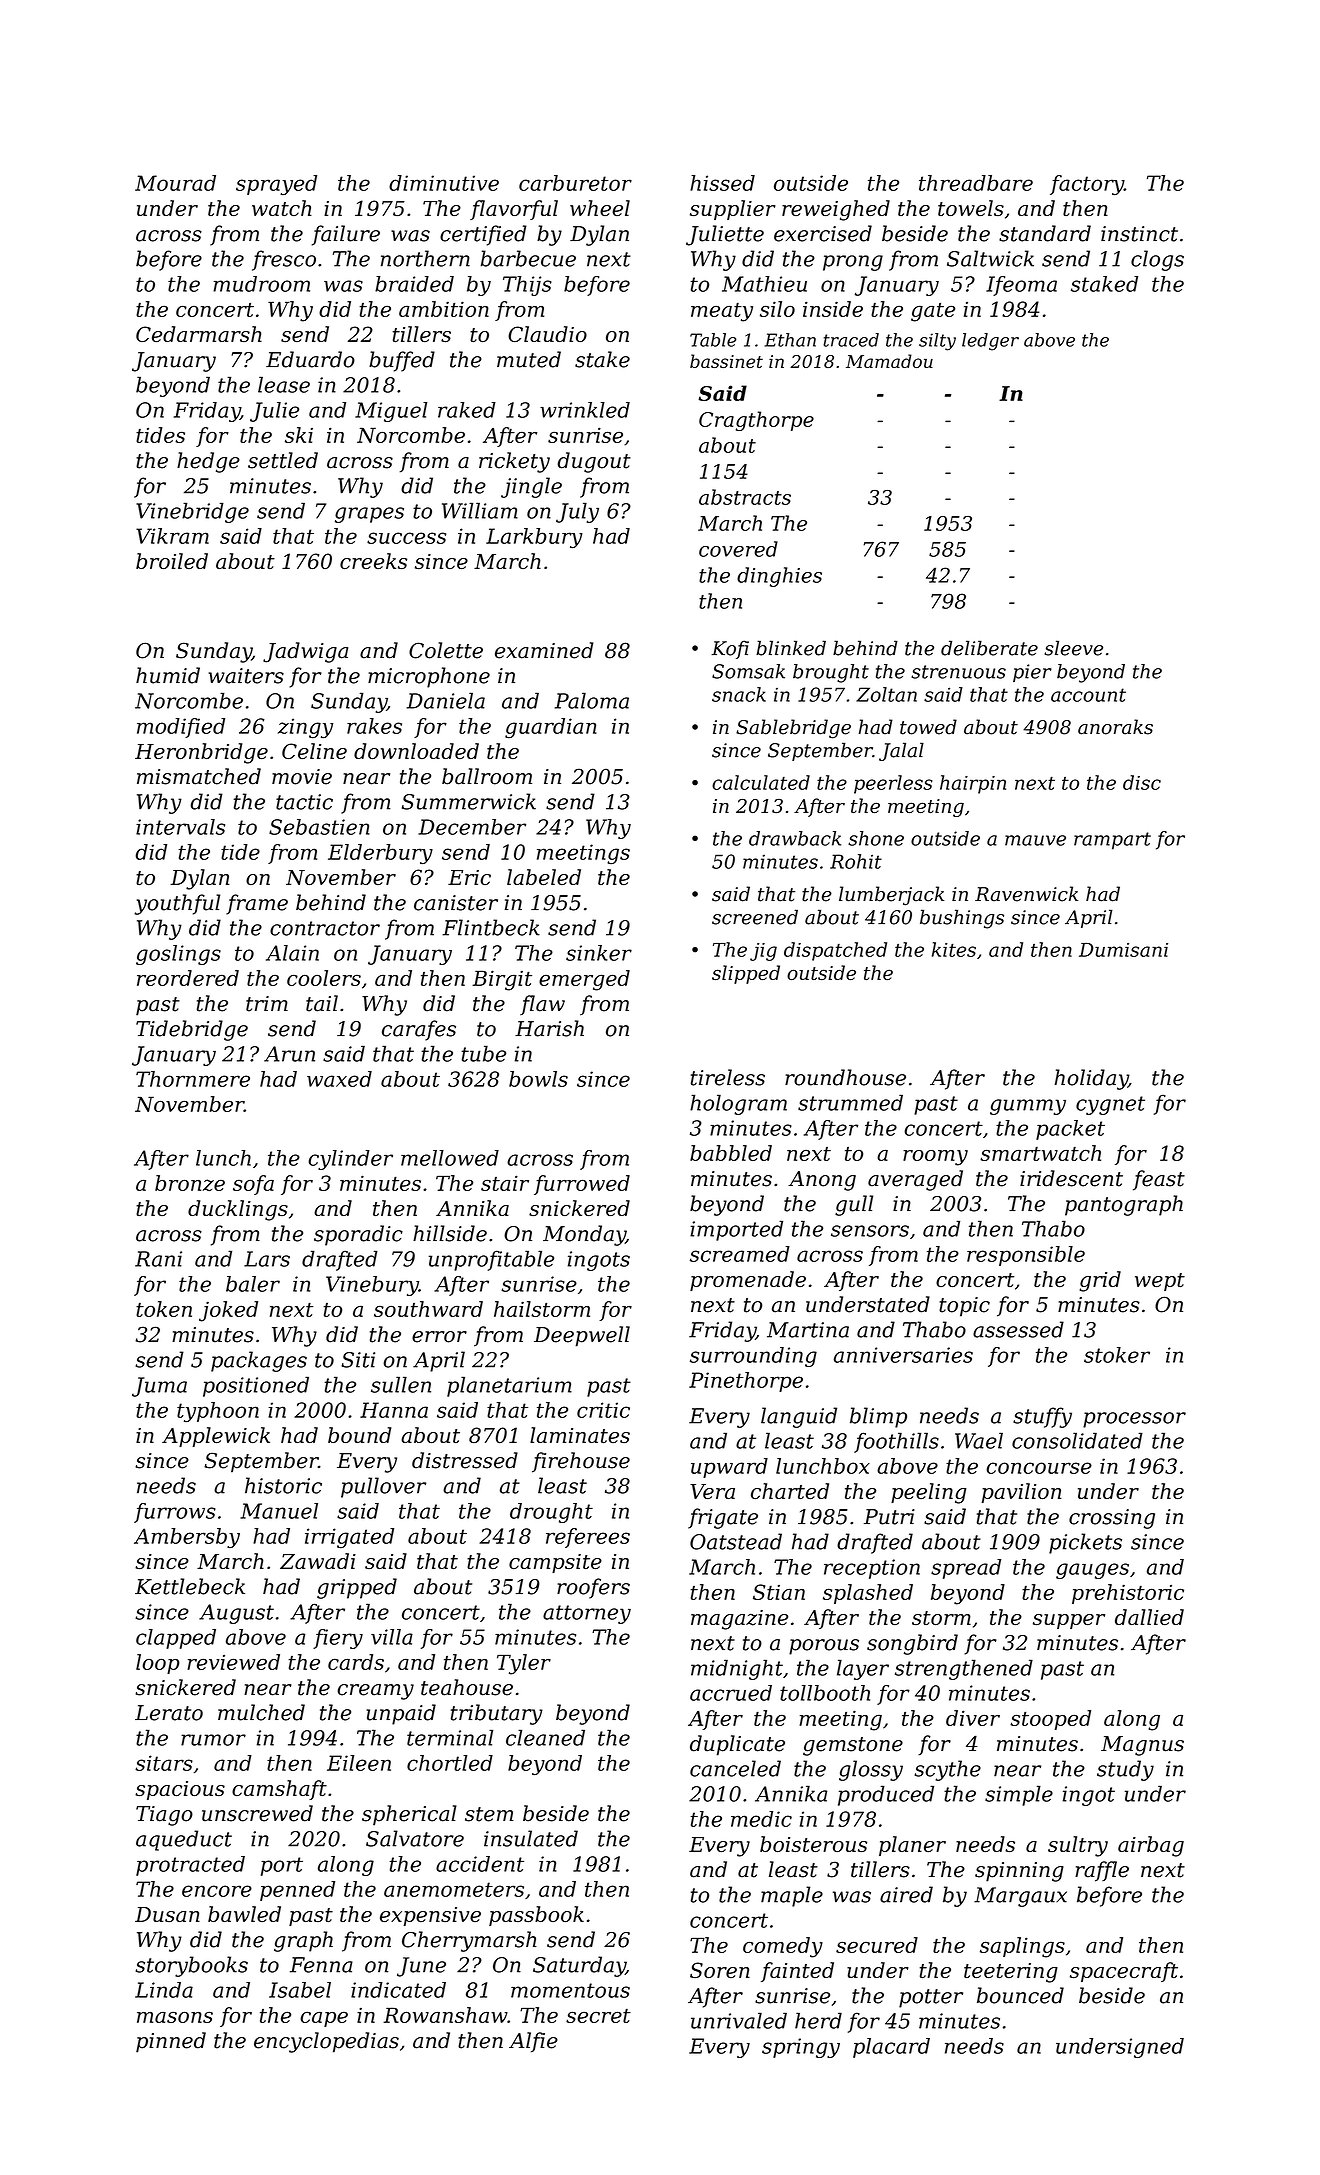 This document has height=2175, width=1320. I want to click on tireless, so click(728, 1077).
